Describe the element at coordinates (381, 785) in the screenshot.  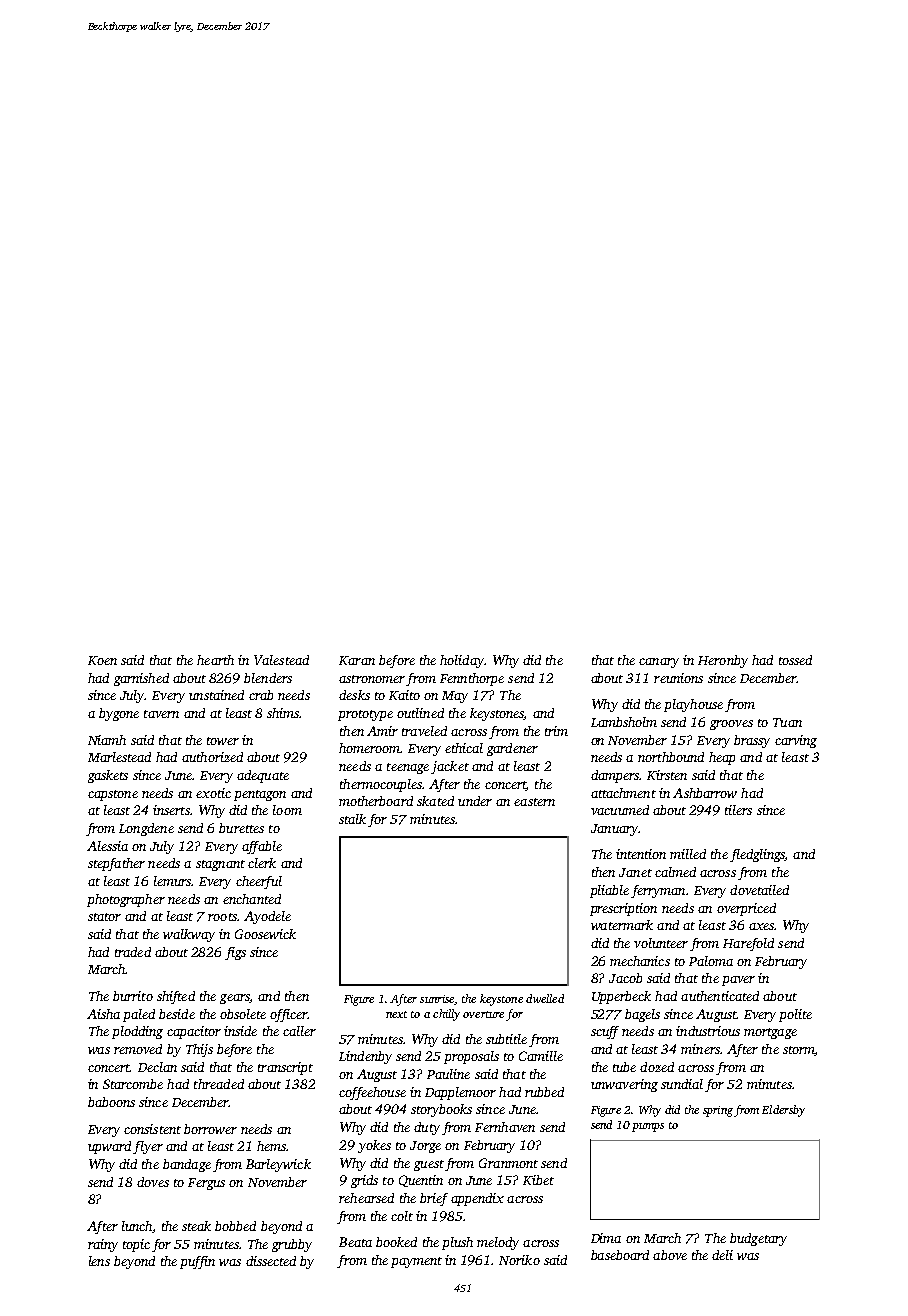
I see `thermocouples` at that location.
